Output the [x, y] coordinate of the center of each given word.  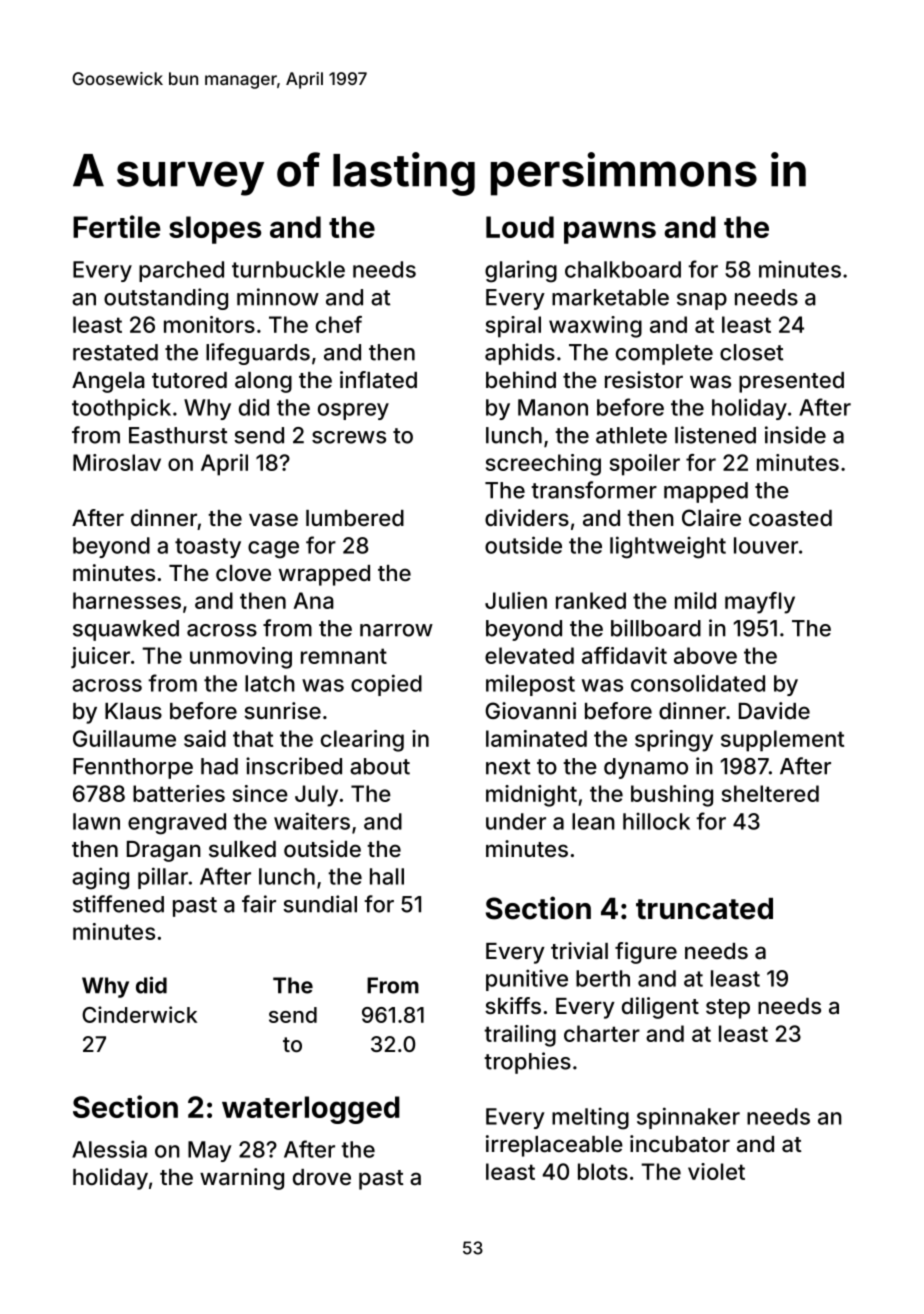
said [205, 738]
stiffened [118, 904]
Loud [520, 227]
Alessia [109, 1149]
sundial [320, 904]
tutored [189, 380]
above [705, 655]
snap [702, 301]
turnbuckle [288, 269]
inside [795, 435]
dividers [527, 517]
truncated [704, 909]
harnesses [127, 600]
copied [386, 685]
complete [664, 354]
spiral [513, 327]
